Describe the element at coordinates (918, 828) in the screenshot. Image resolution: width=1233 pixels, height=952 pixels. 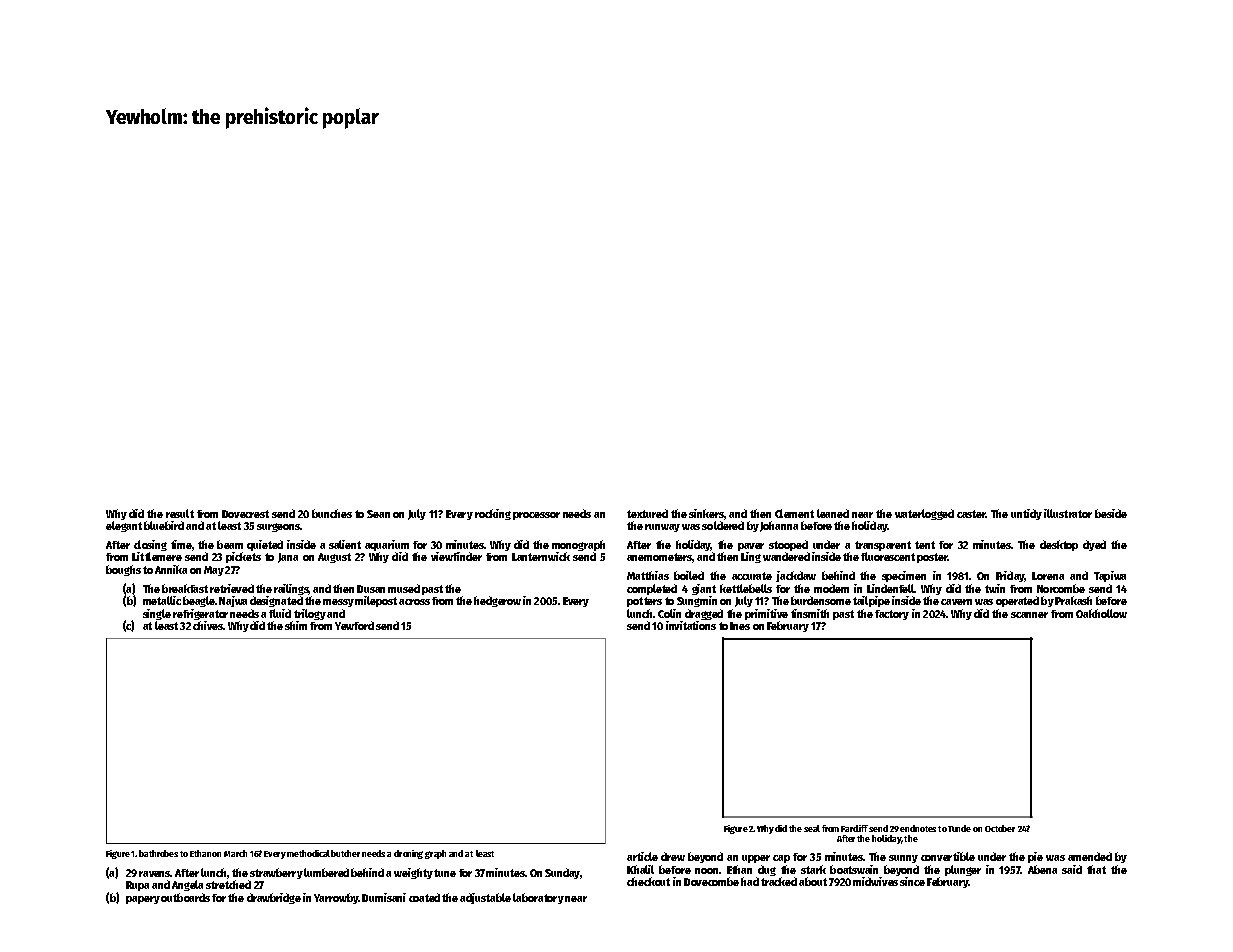
I see `endnotes` at that location.
